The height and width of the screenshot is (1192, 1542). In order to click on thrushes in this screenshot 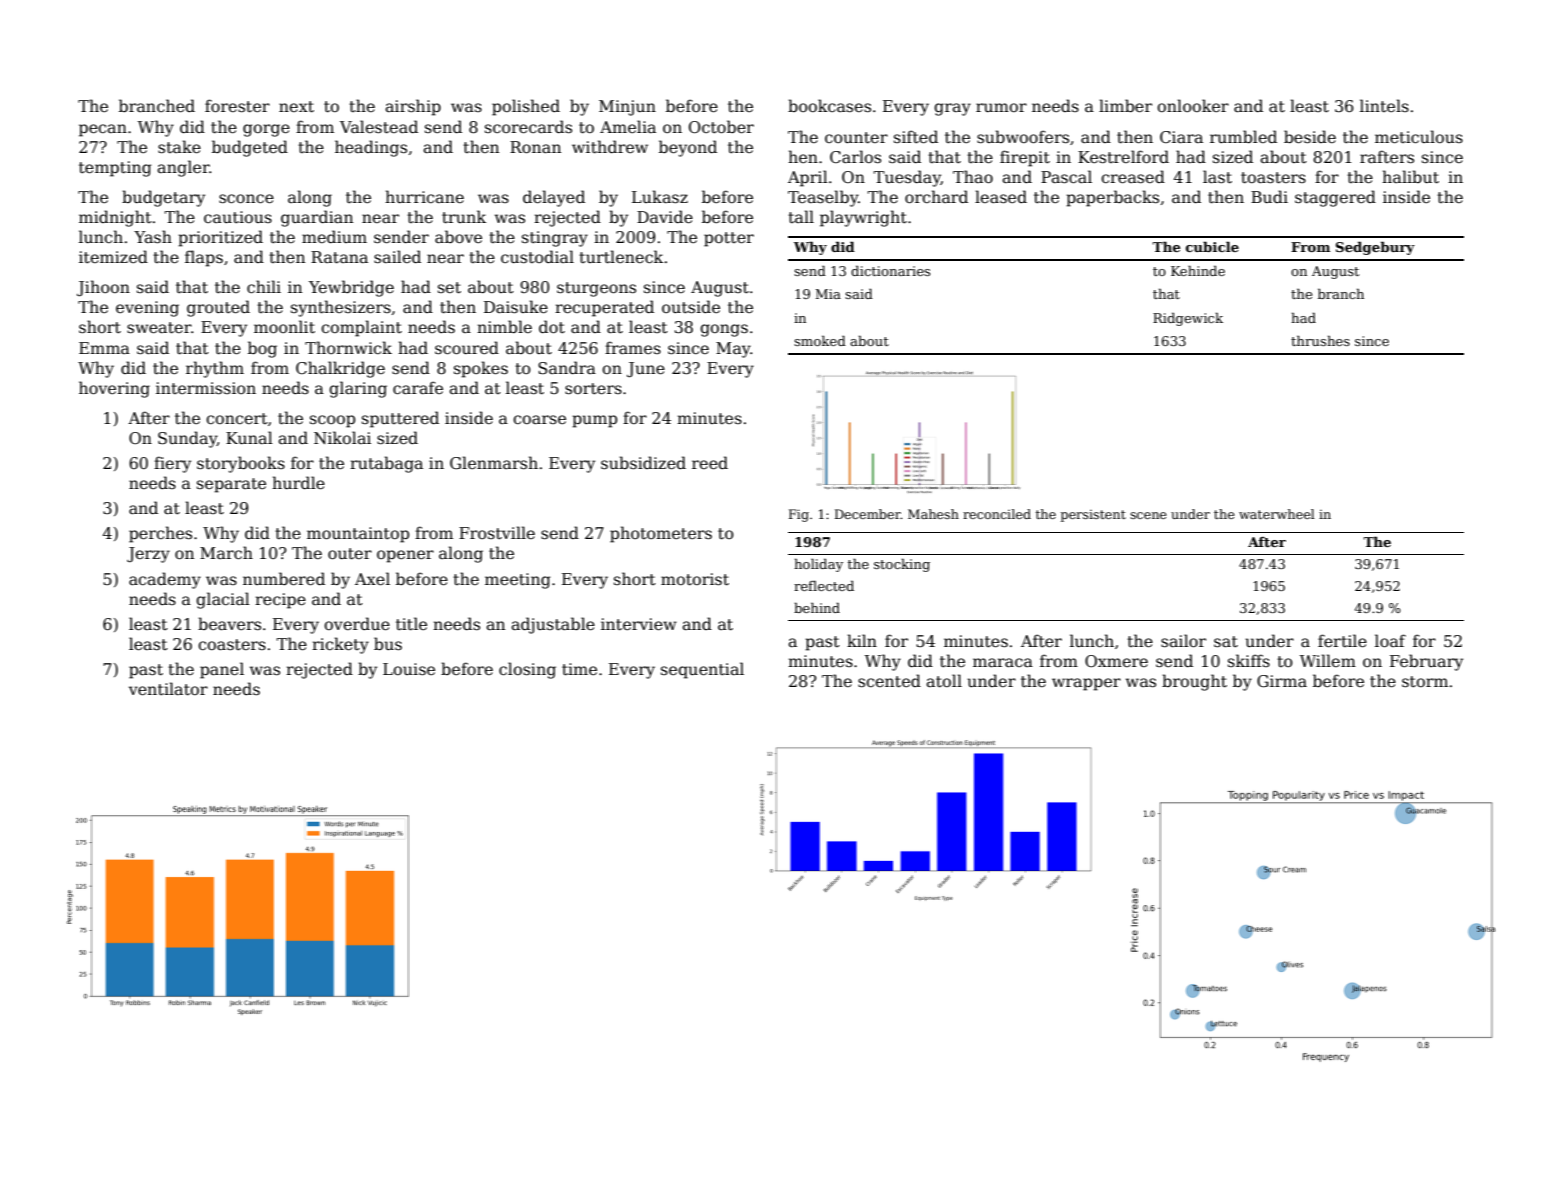, I will do `click(1320, 341)`.
